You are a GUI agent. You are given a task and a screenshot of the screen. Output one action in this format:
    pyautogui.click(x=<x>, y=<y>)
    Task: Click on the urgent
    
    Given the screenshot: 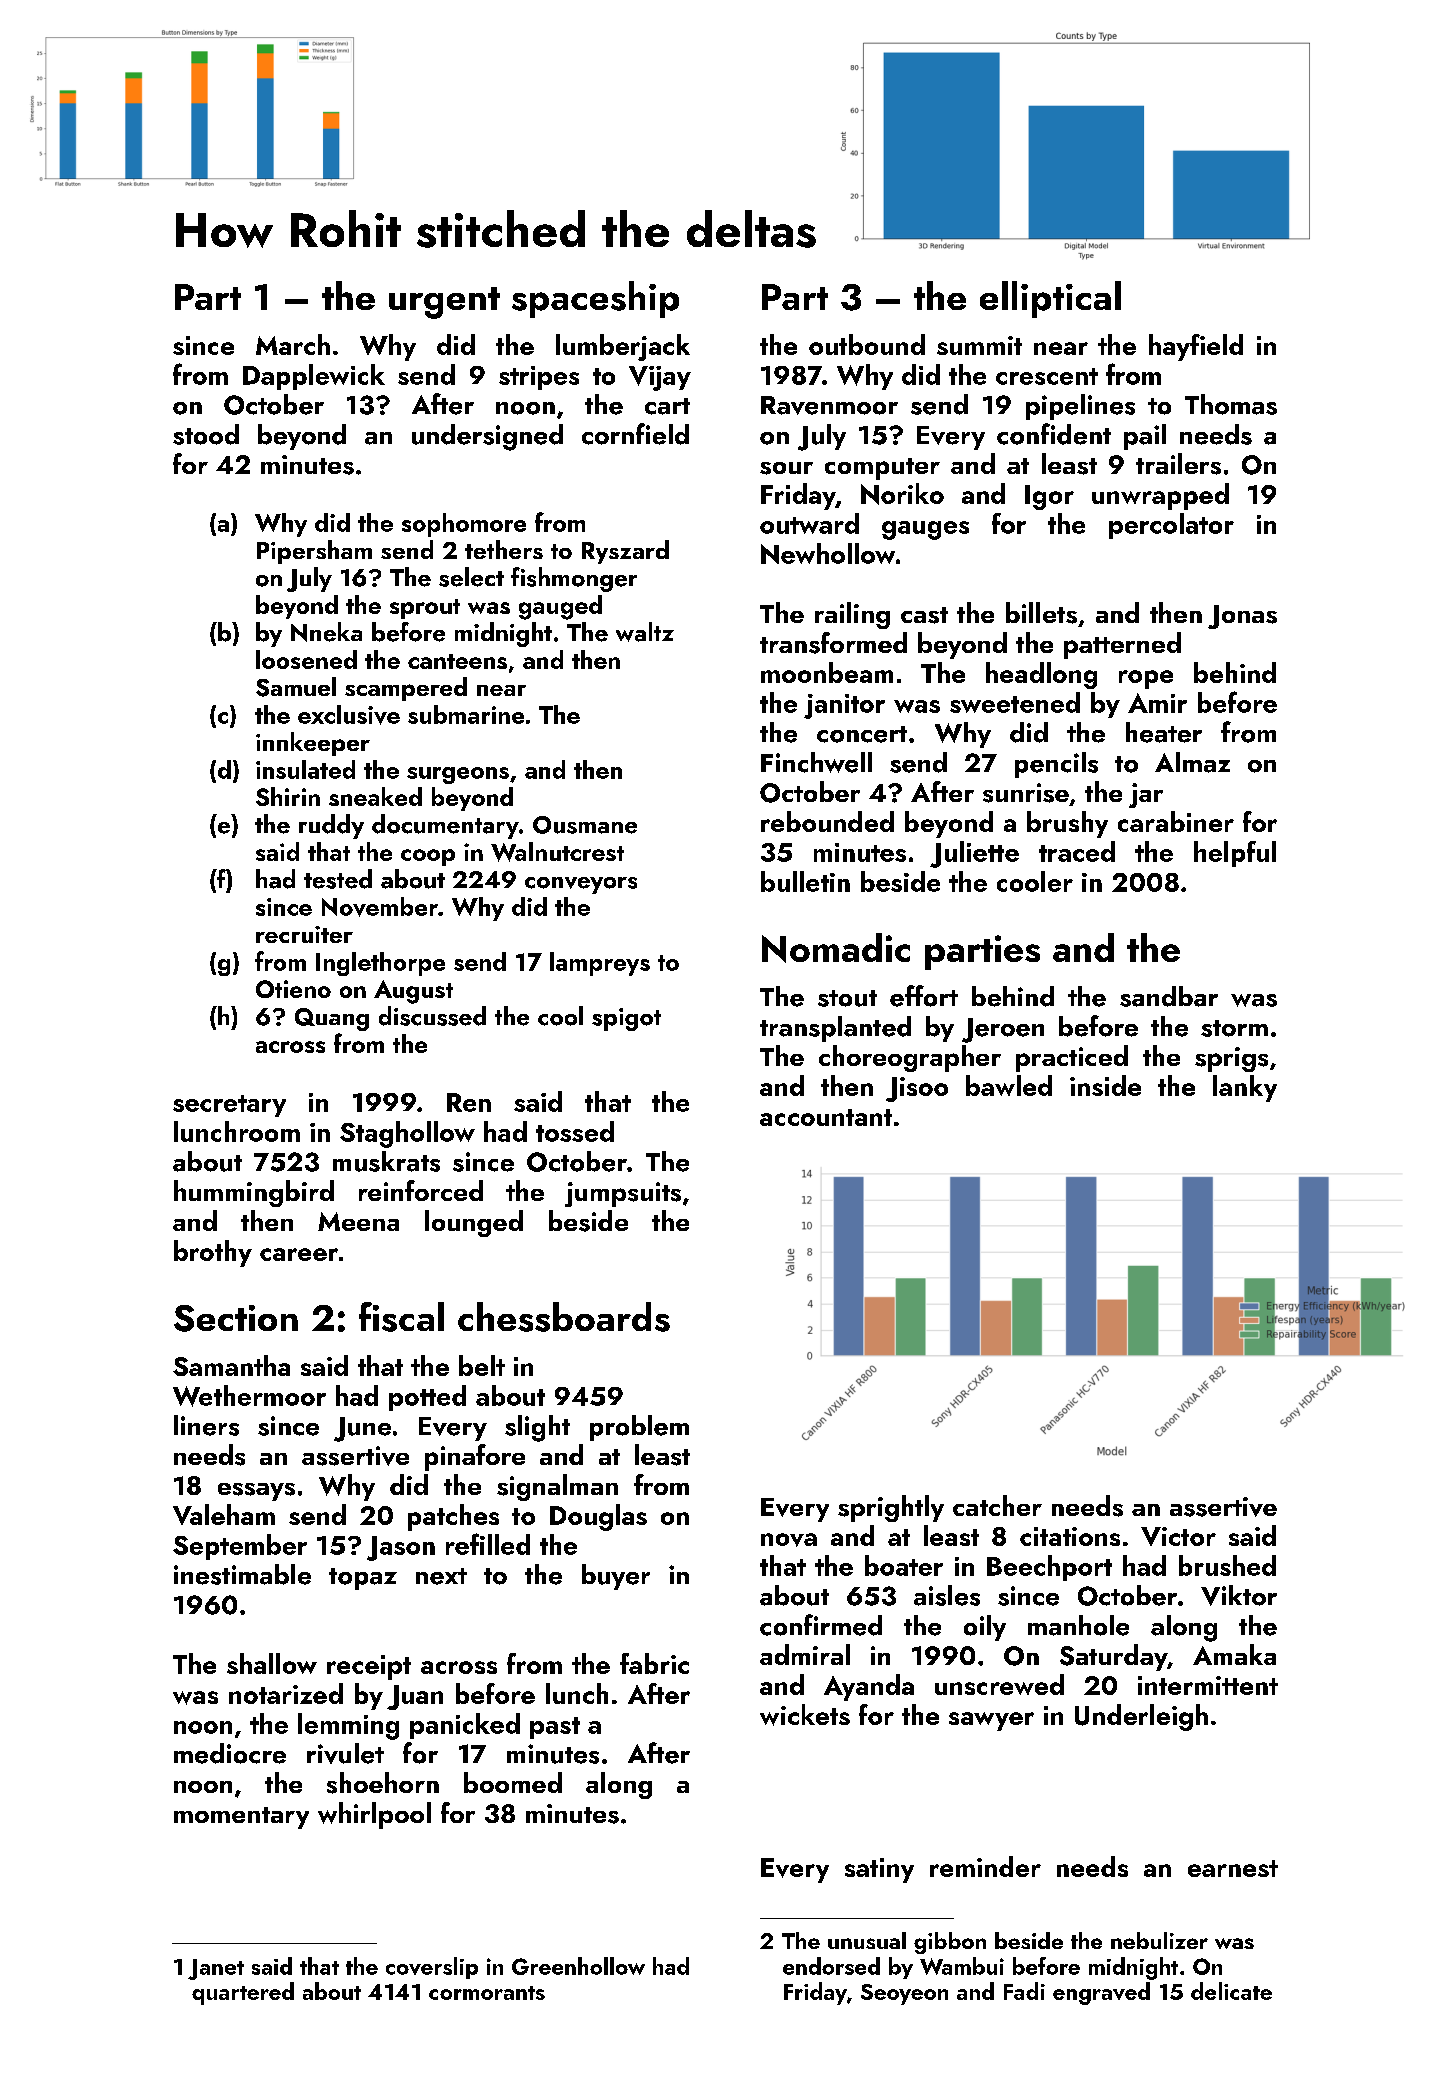 What is the action you would take?
    pyautogui.click(x=444, y=303)
